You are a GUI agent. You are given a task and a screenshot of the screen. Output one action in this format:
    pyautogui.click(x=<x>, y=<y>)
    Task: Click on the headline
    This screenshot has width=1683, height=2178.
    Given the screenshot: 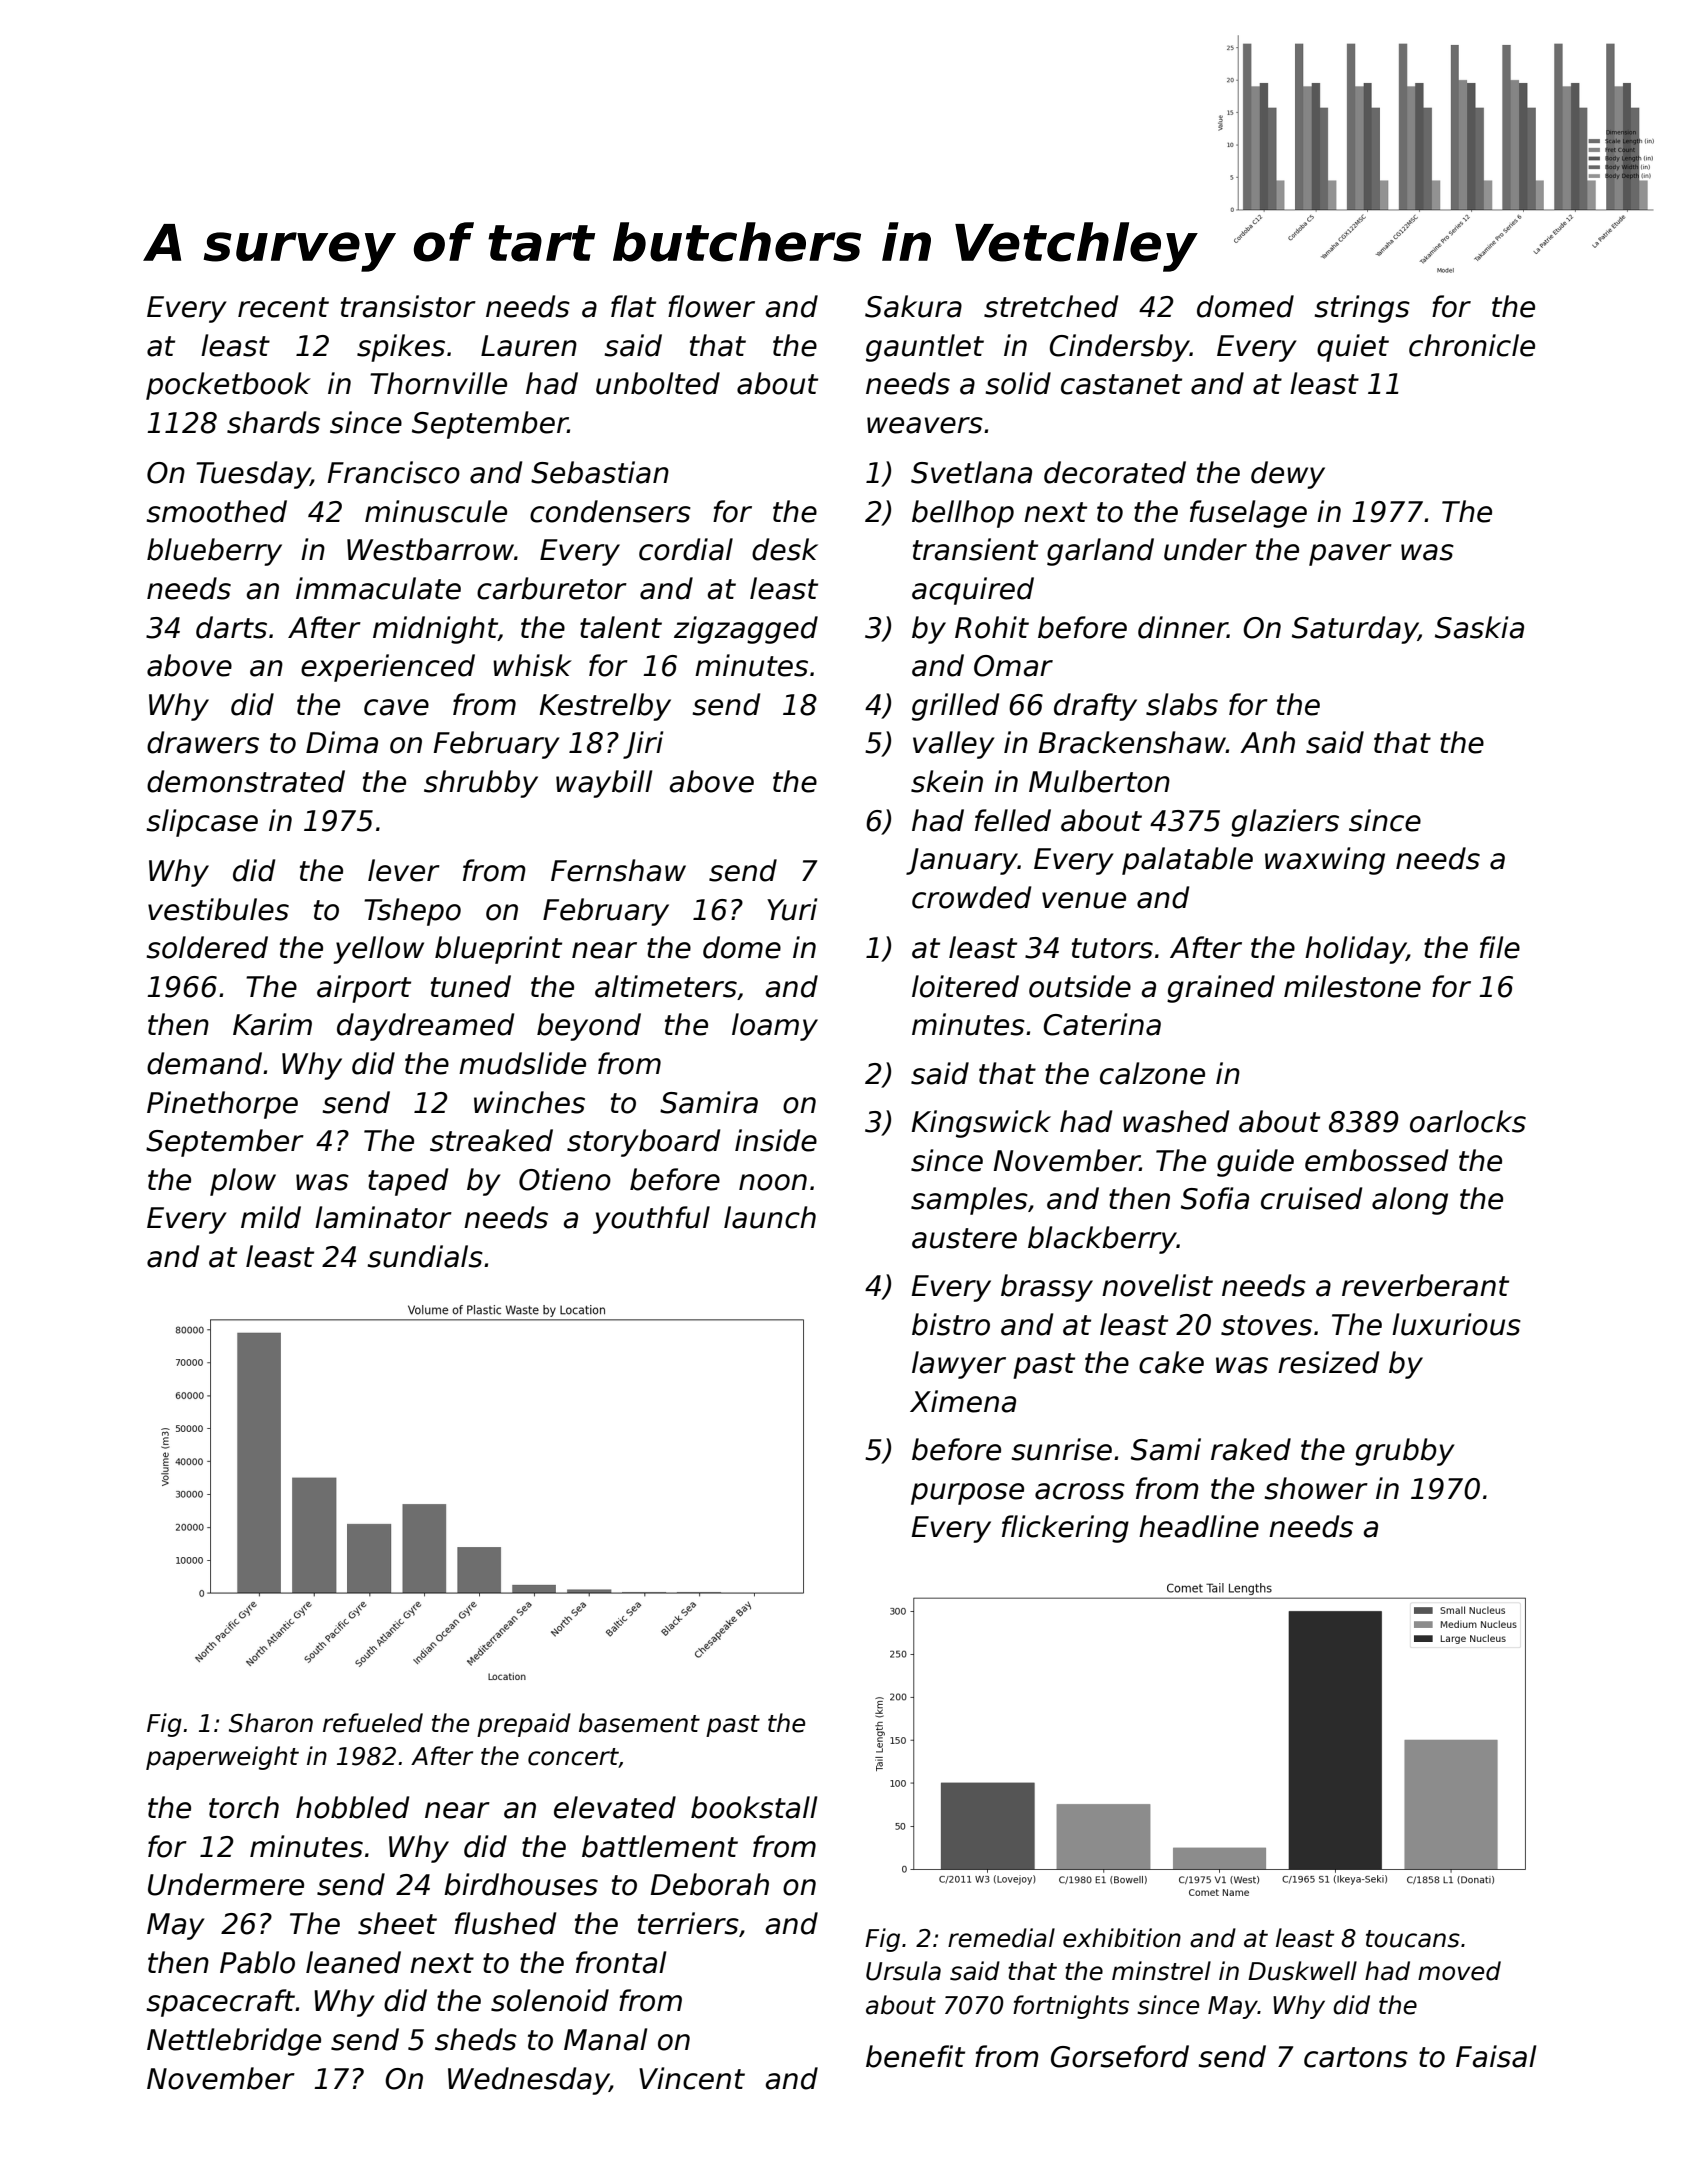 What is the action you would take?
    pyautogui.click(x=1199, y=1526)
